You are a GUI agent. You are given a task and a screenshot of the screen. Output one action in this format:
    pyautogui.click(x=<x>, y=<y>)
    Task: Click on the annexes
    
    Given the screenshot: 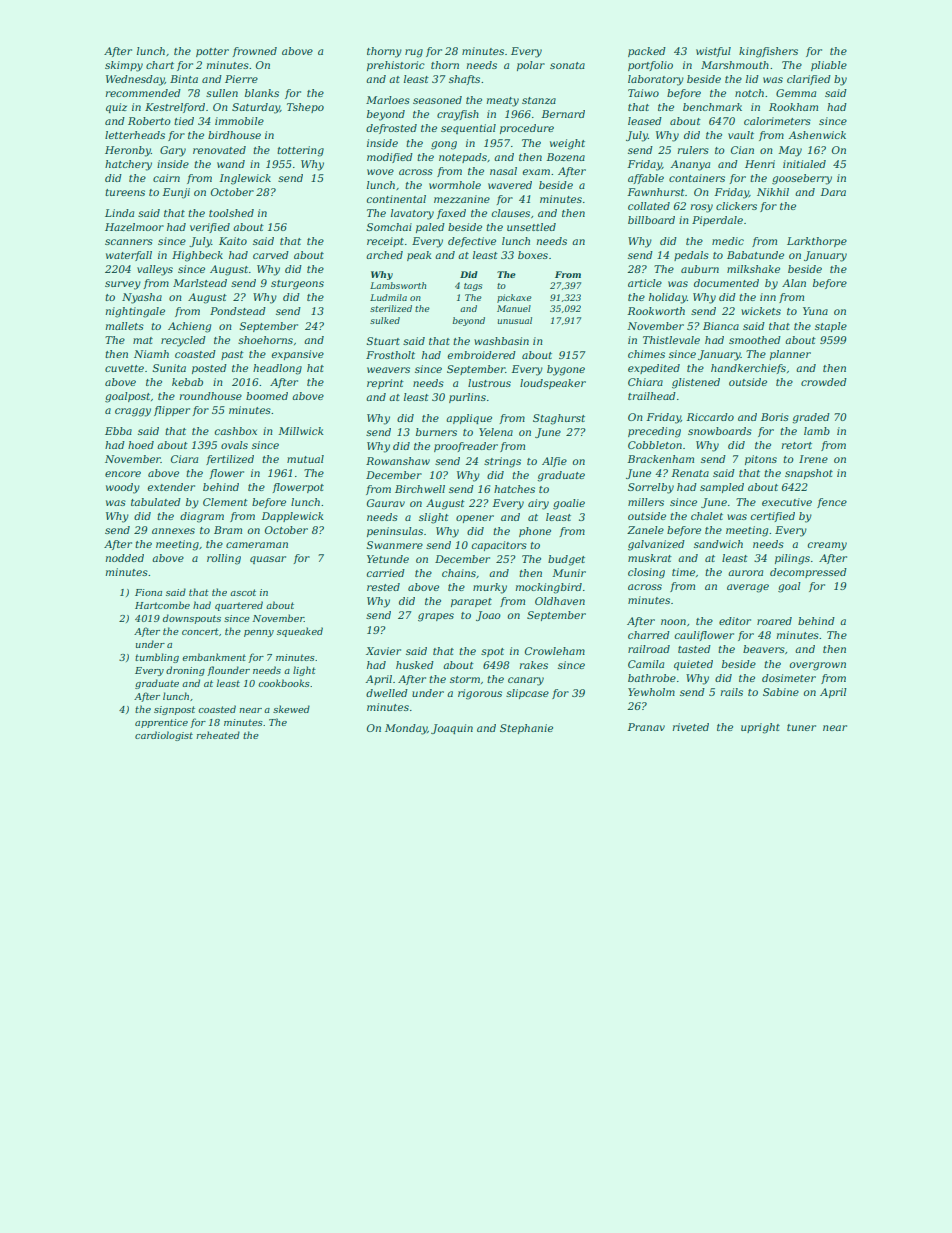 What is the action you would take?
    pyautogui.click(x=173, y=531)
